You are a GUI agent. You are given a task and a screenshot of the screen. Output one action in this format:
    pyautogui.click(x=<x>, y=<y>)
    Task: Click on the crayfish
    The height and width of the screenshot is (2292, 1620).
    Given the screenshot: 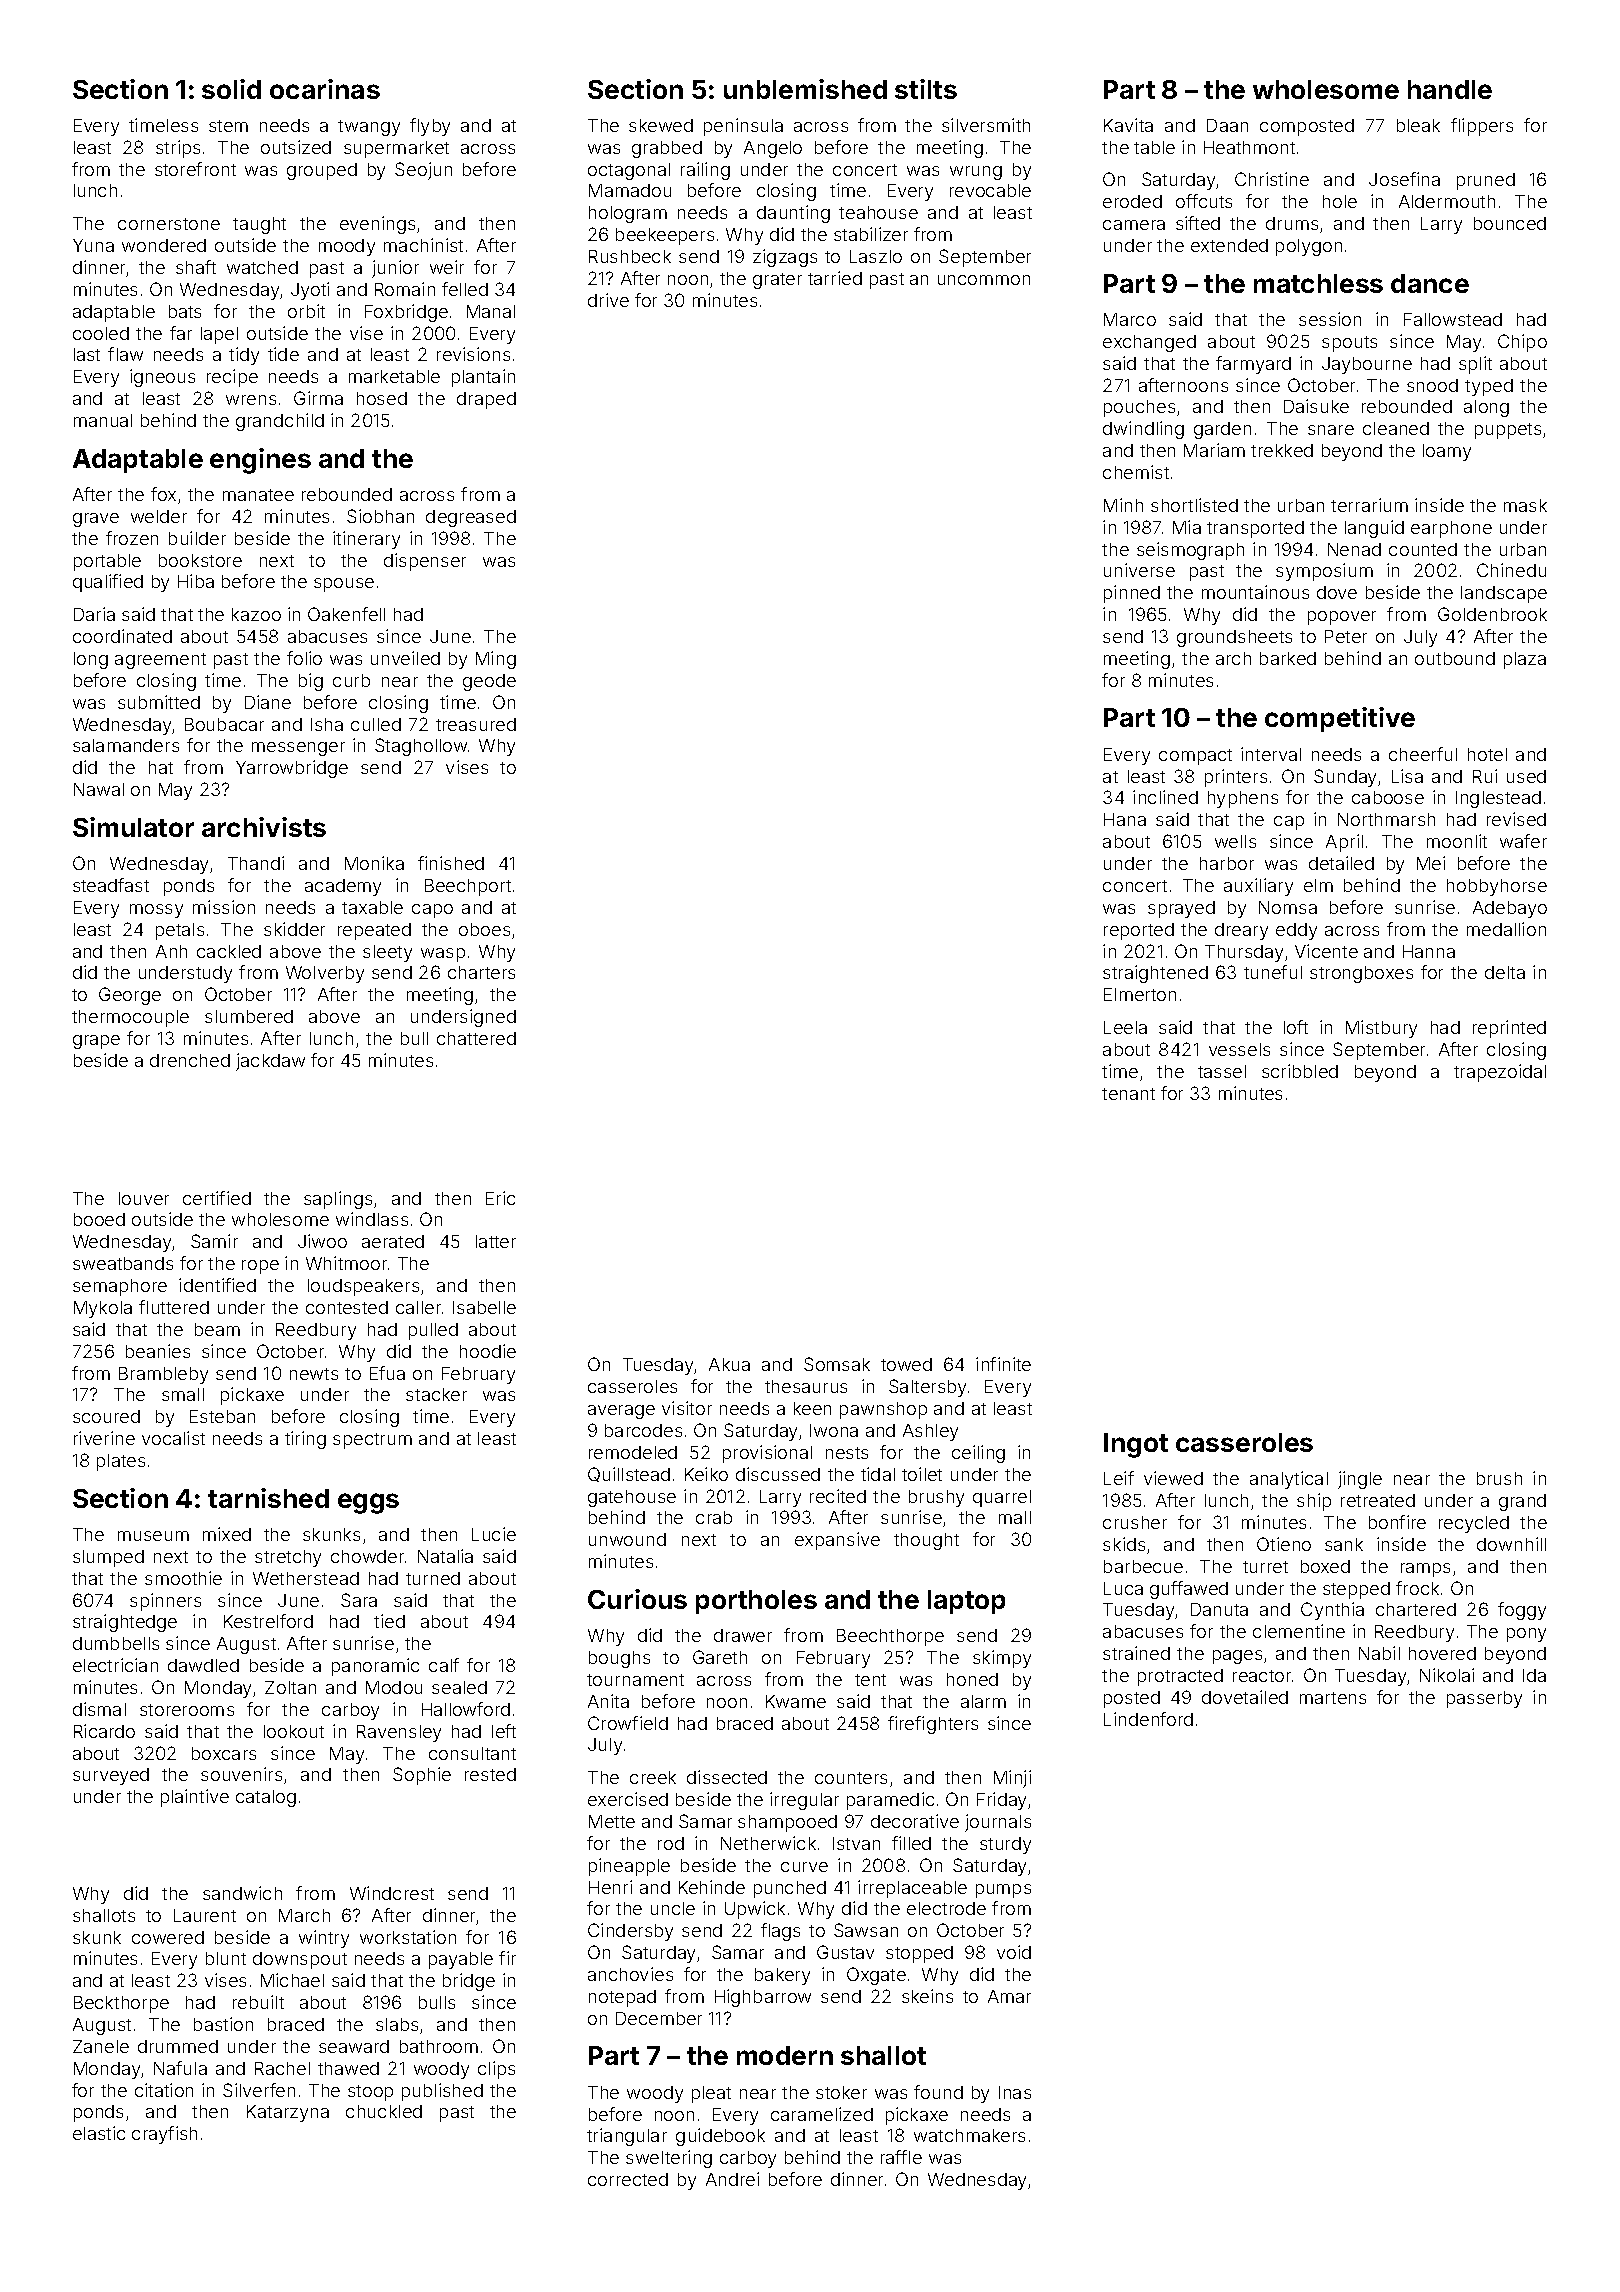 What is the action you would take?
    pyautogui.click(x=164, y=2135)
